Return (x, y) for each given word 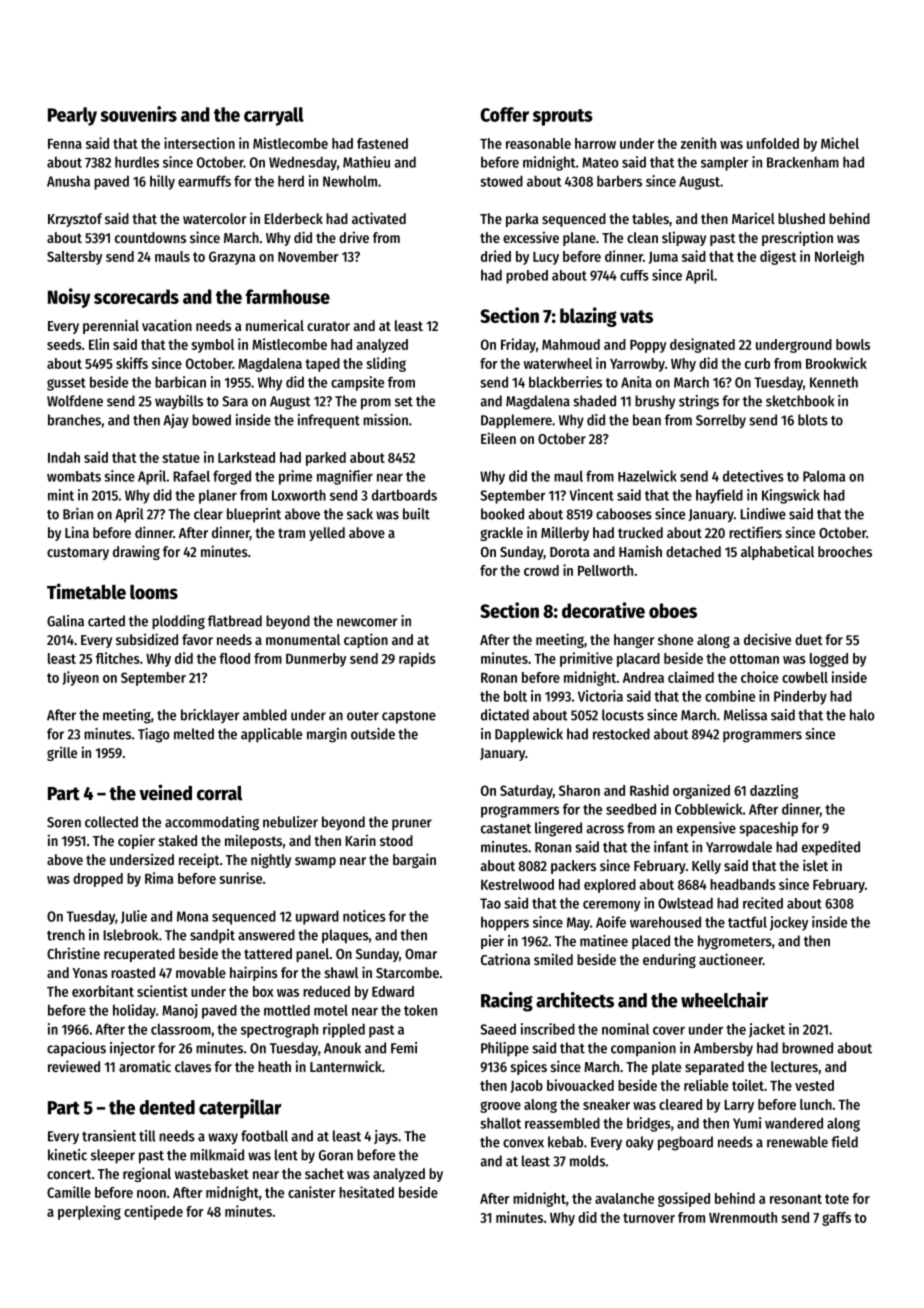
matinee (604, 941)
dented (167, 1107)
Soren (64, 822)
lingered (558, 829)
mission (385, 420)
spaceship (768, 829)
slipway (684, 238)
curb (757, 363)
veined (165, 792)
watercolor (214, 218)
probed (527, 277)
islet (815, 865)
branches (74, 420)
